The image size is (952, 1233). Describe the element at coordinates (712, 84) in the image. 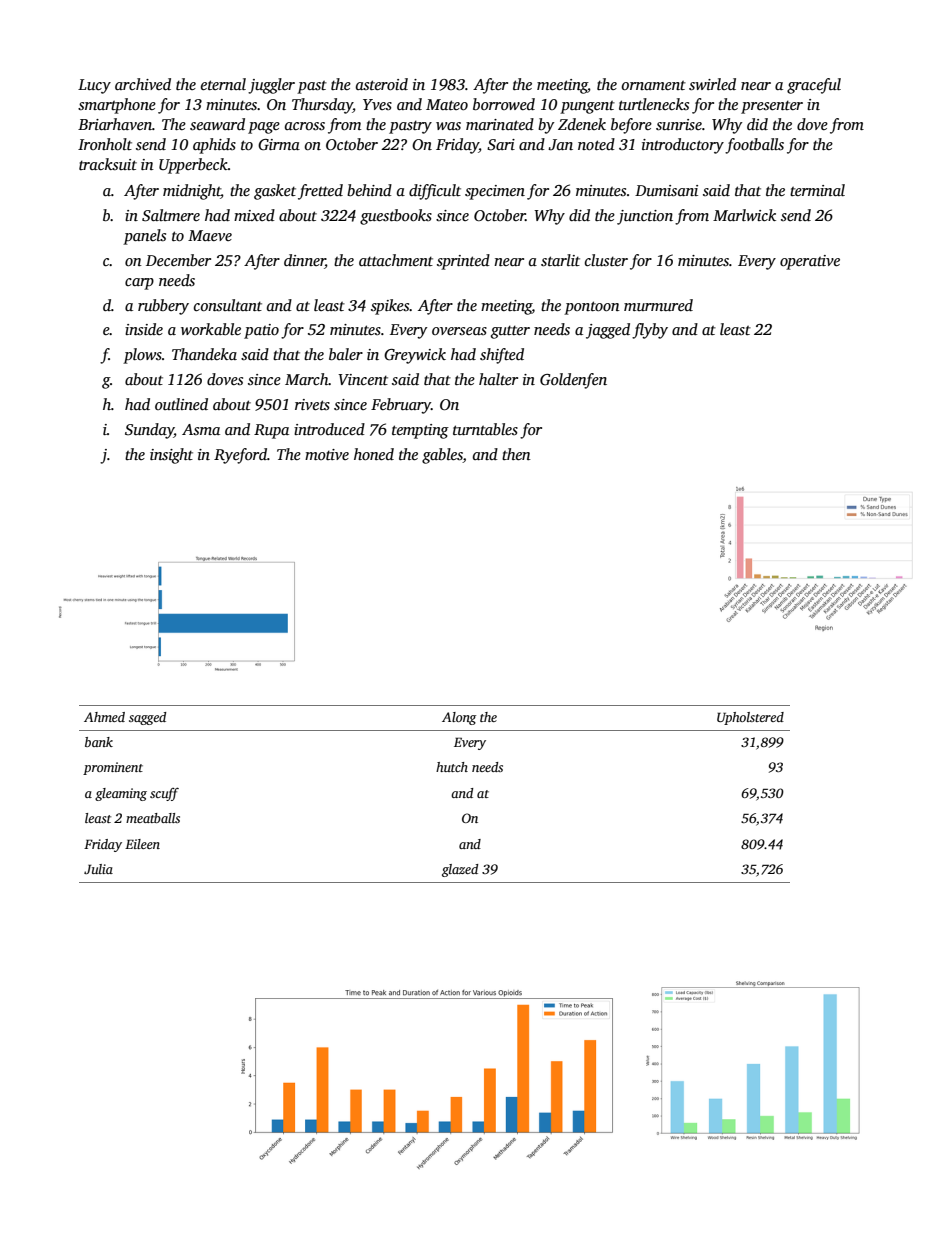

I see `swirled` at that location.
